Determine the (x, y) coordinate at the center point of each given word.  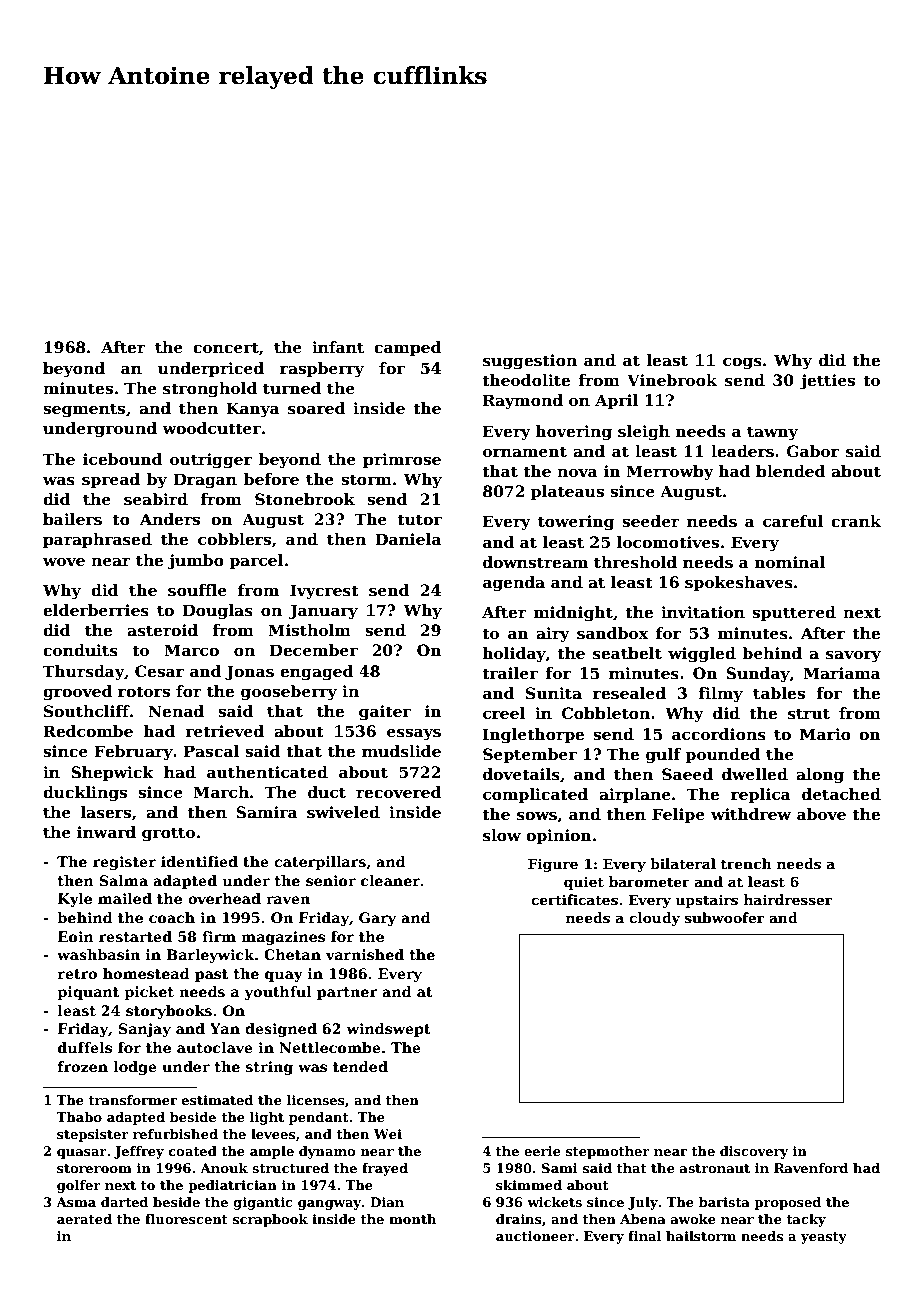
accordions (719, 734)
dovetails (521, 774)
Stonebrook (305, 499)
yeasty (824, 1238)
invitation (703, 612)
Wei (388, 1134)
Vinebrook (672, 380)
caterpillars (320, 863)
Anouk (224, 1168)
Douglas (218, 612)
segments (84, 410)
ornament (525, 452)
